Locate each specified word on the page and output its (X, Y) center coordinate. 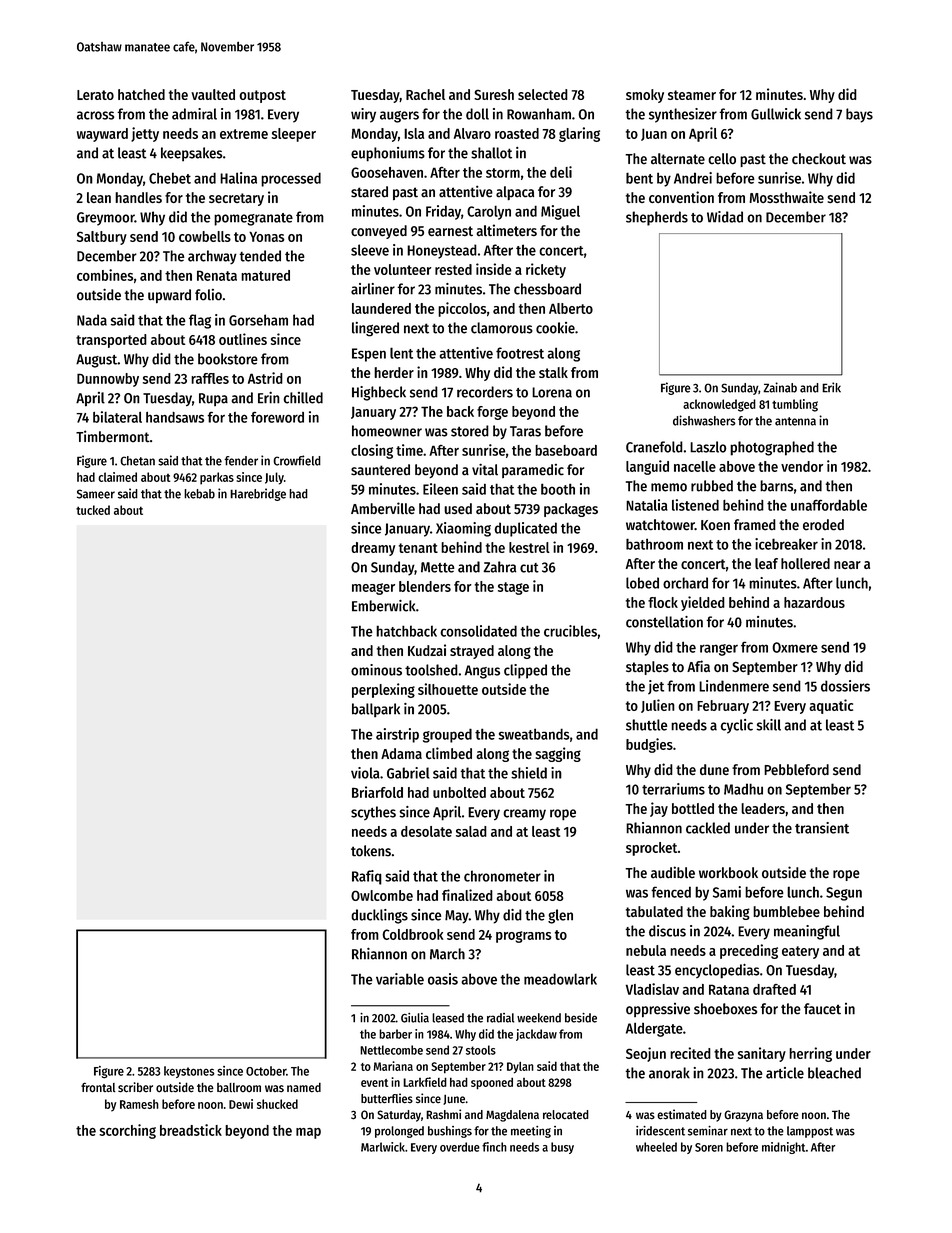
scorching (127, 1131)
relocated (566, 1115)
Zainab (780, 387)
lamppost (810, 1132)
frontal (98, 1087)
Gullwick (776, 114)
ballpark (376, 710)
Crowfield (297, 460)
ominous (376, 670)
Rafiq (367, 877)
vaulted (213, 94)
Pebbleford (796, 769)
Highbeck (379, 393)
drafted (774, 989)
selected (543, 94)
